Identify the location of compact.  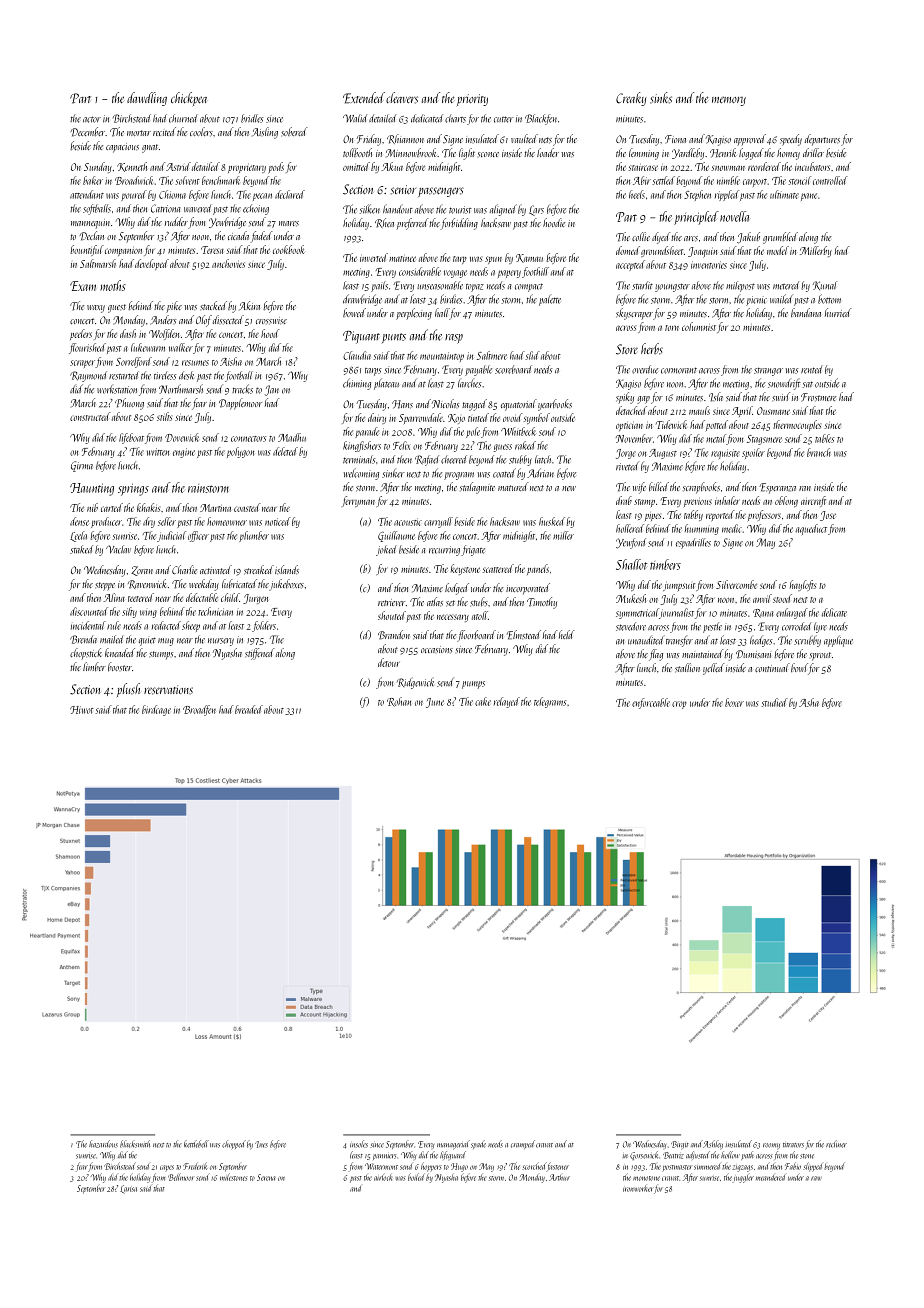
(529, 287).
